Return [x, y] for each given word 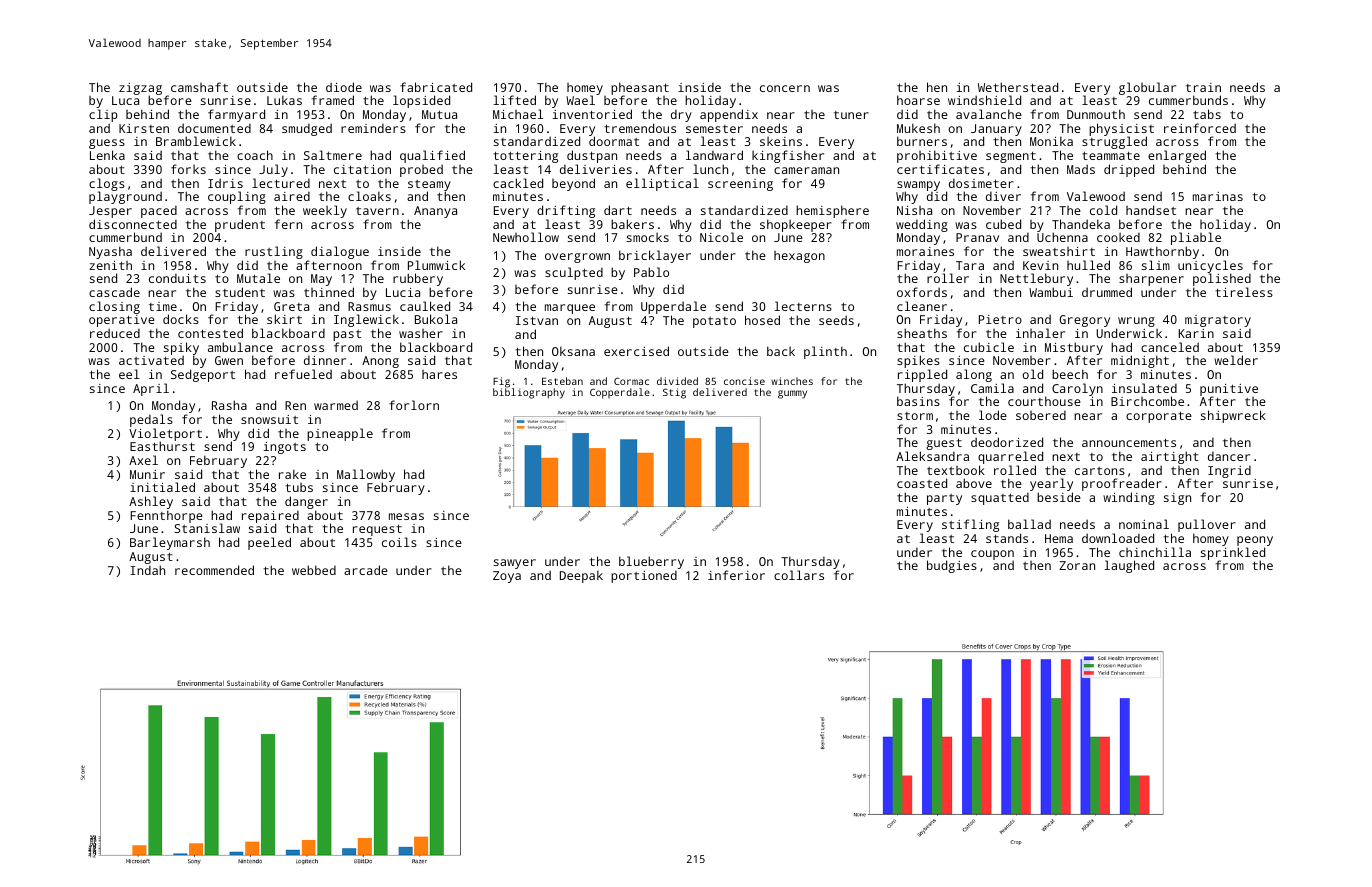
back [781, 351]
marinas [1218, 196]
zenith [110, 265]
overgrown [577, 258]
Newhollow [526, 237]
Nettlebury [1036, 279]
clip [103, 116]
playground [125, 198]
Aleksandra [932, 456]
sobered [1041, 415]
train [1203, 87]
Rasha [229, 405]
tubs [299, 487]
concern [785, 88]
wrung [1136, 322]
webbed [314, 570]
